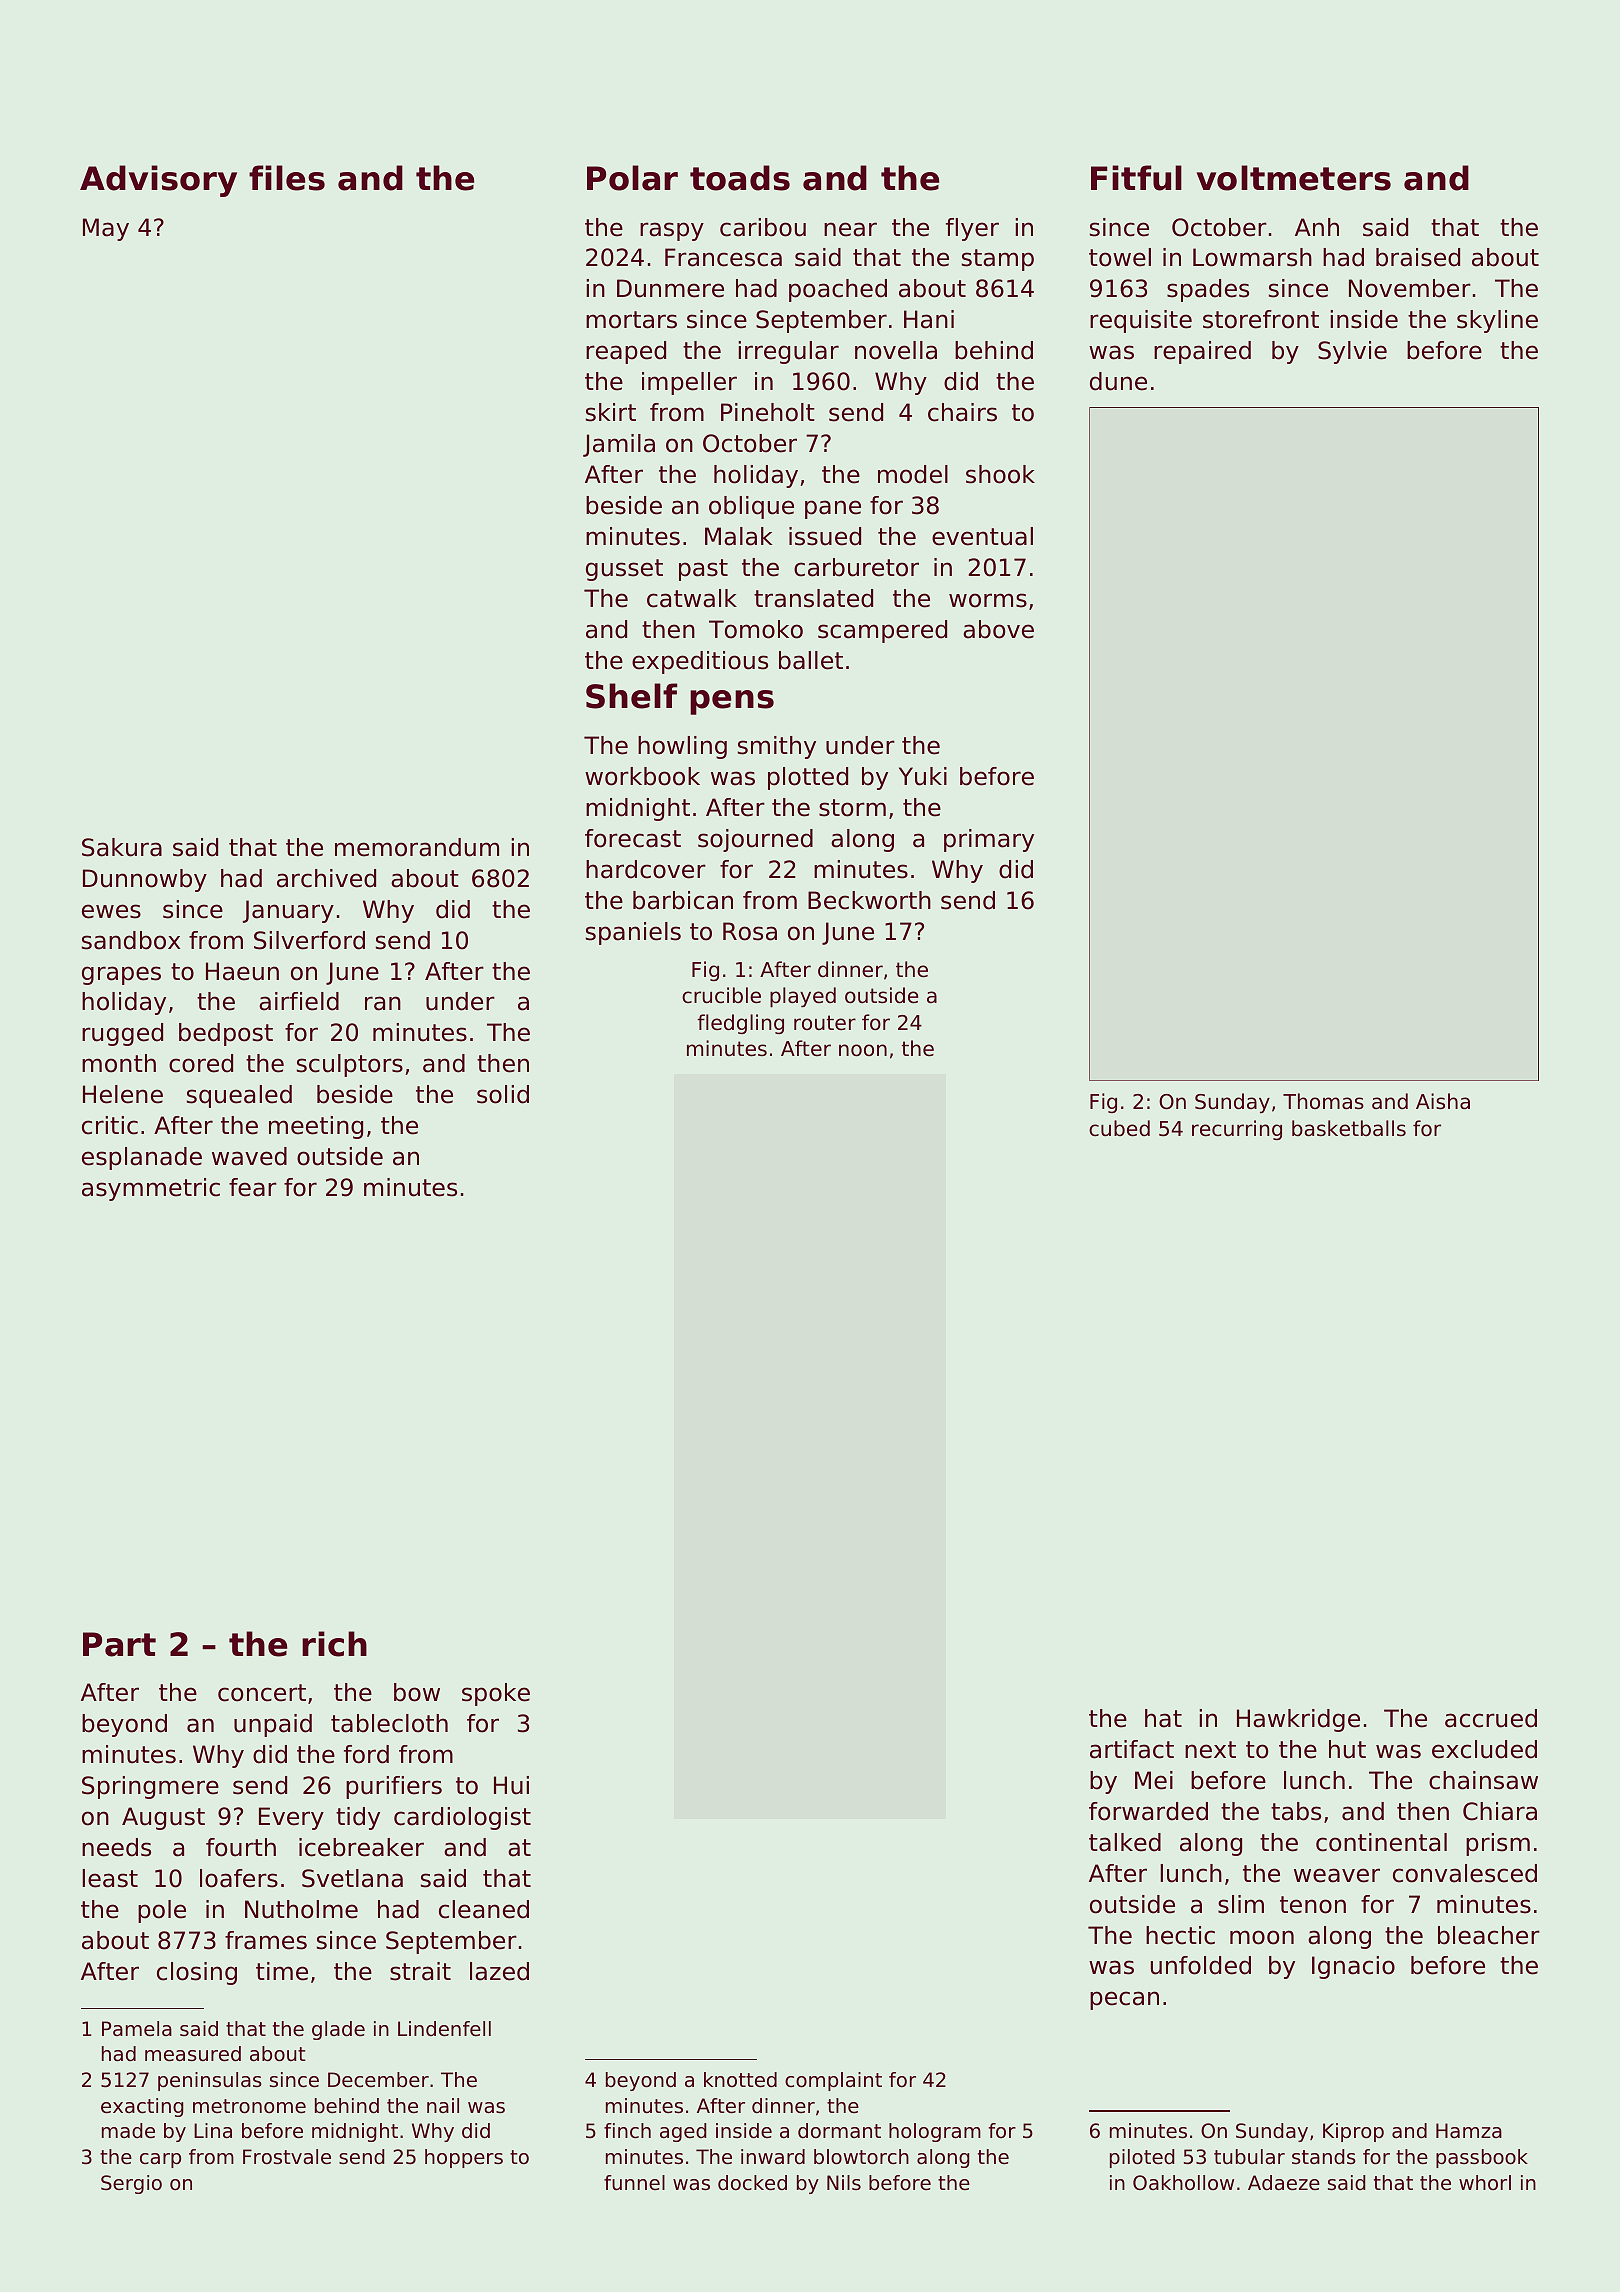 This document has width=1620, height=2292. I want to click on spoke, so click(496, 1694).
